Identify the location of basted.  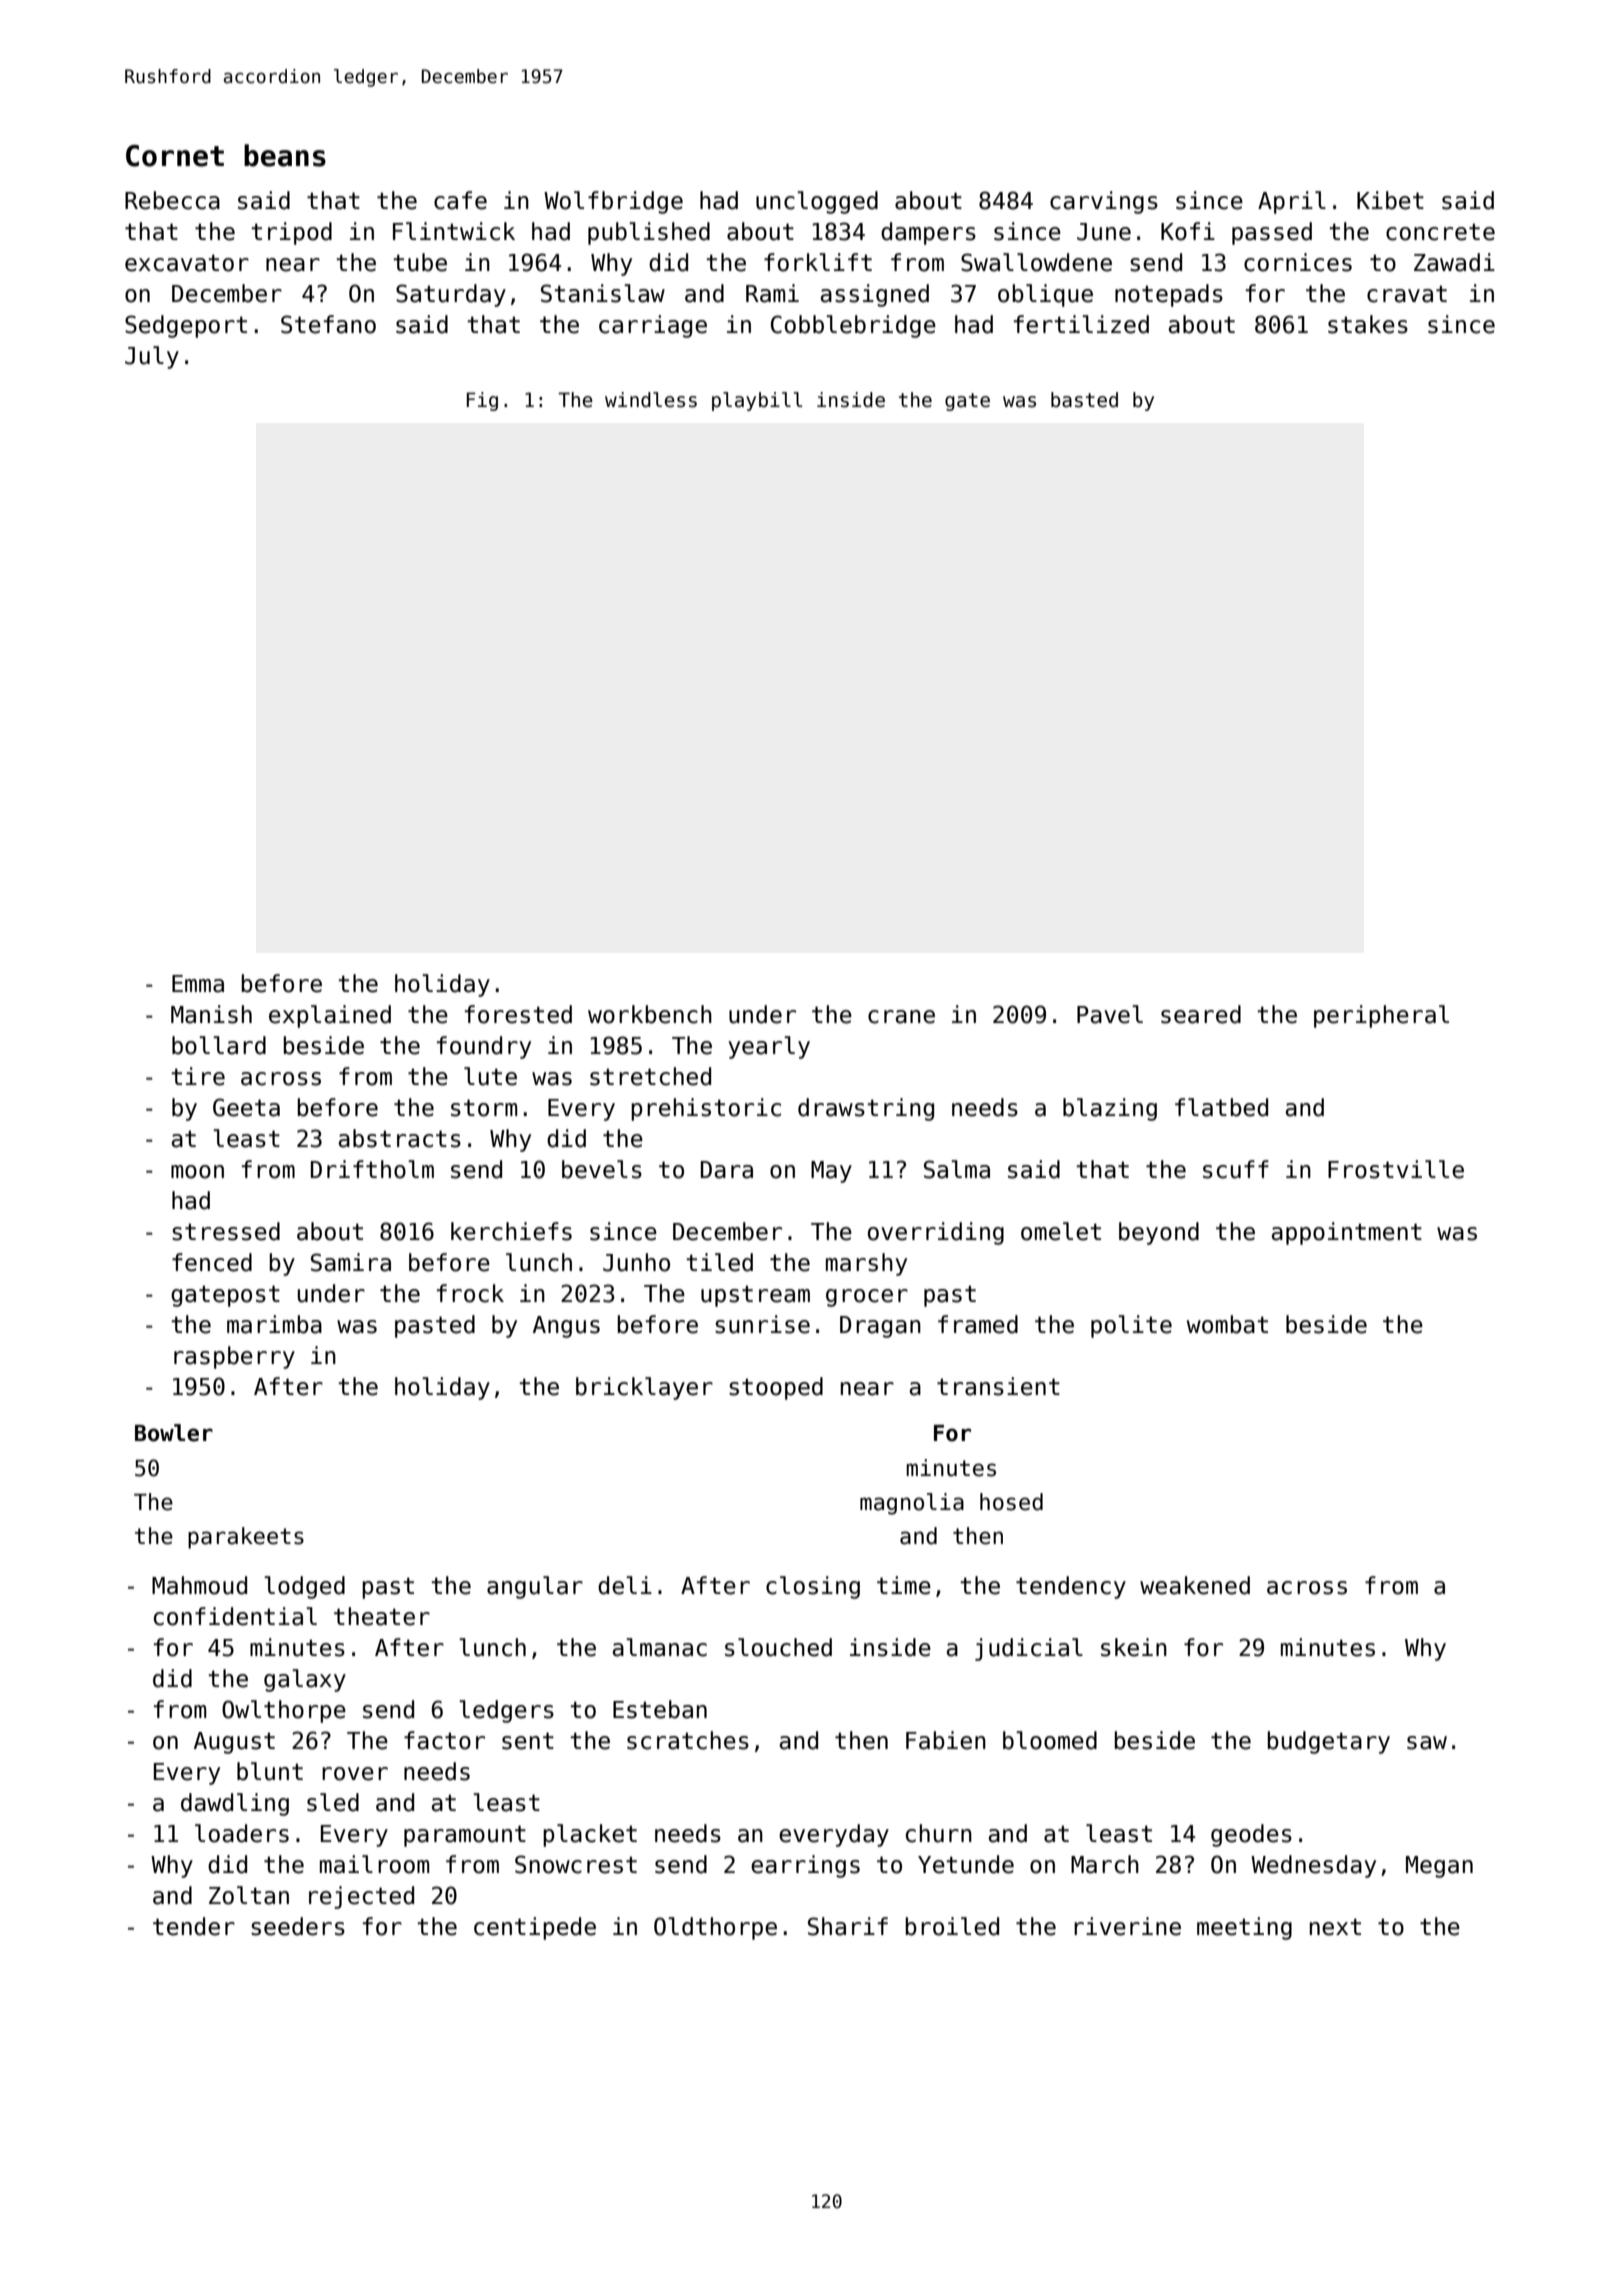
(1084, 400).
